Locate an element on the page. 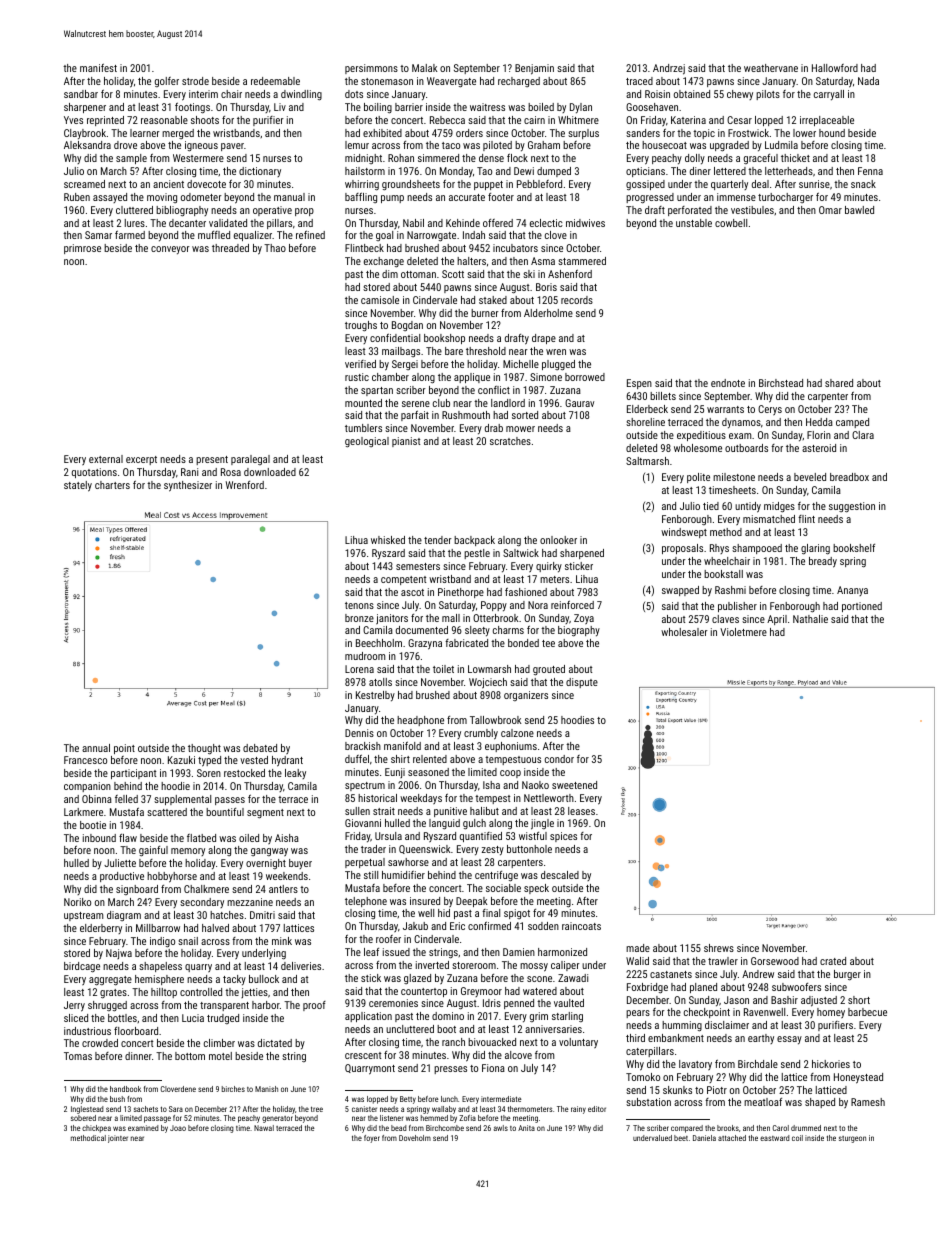  traced is located at coordinates (639, 81).
